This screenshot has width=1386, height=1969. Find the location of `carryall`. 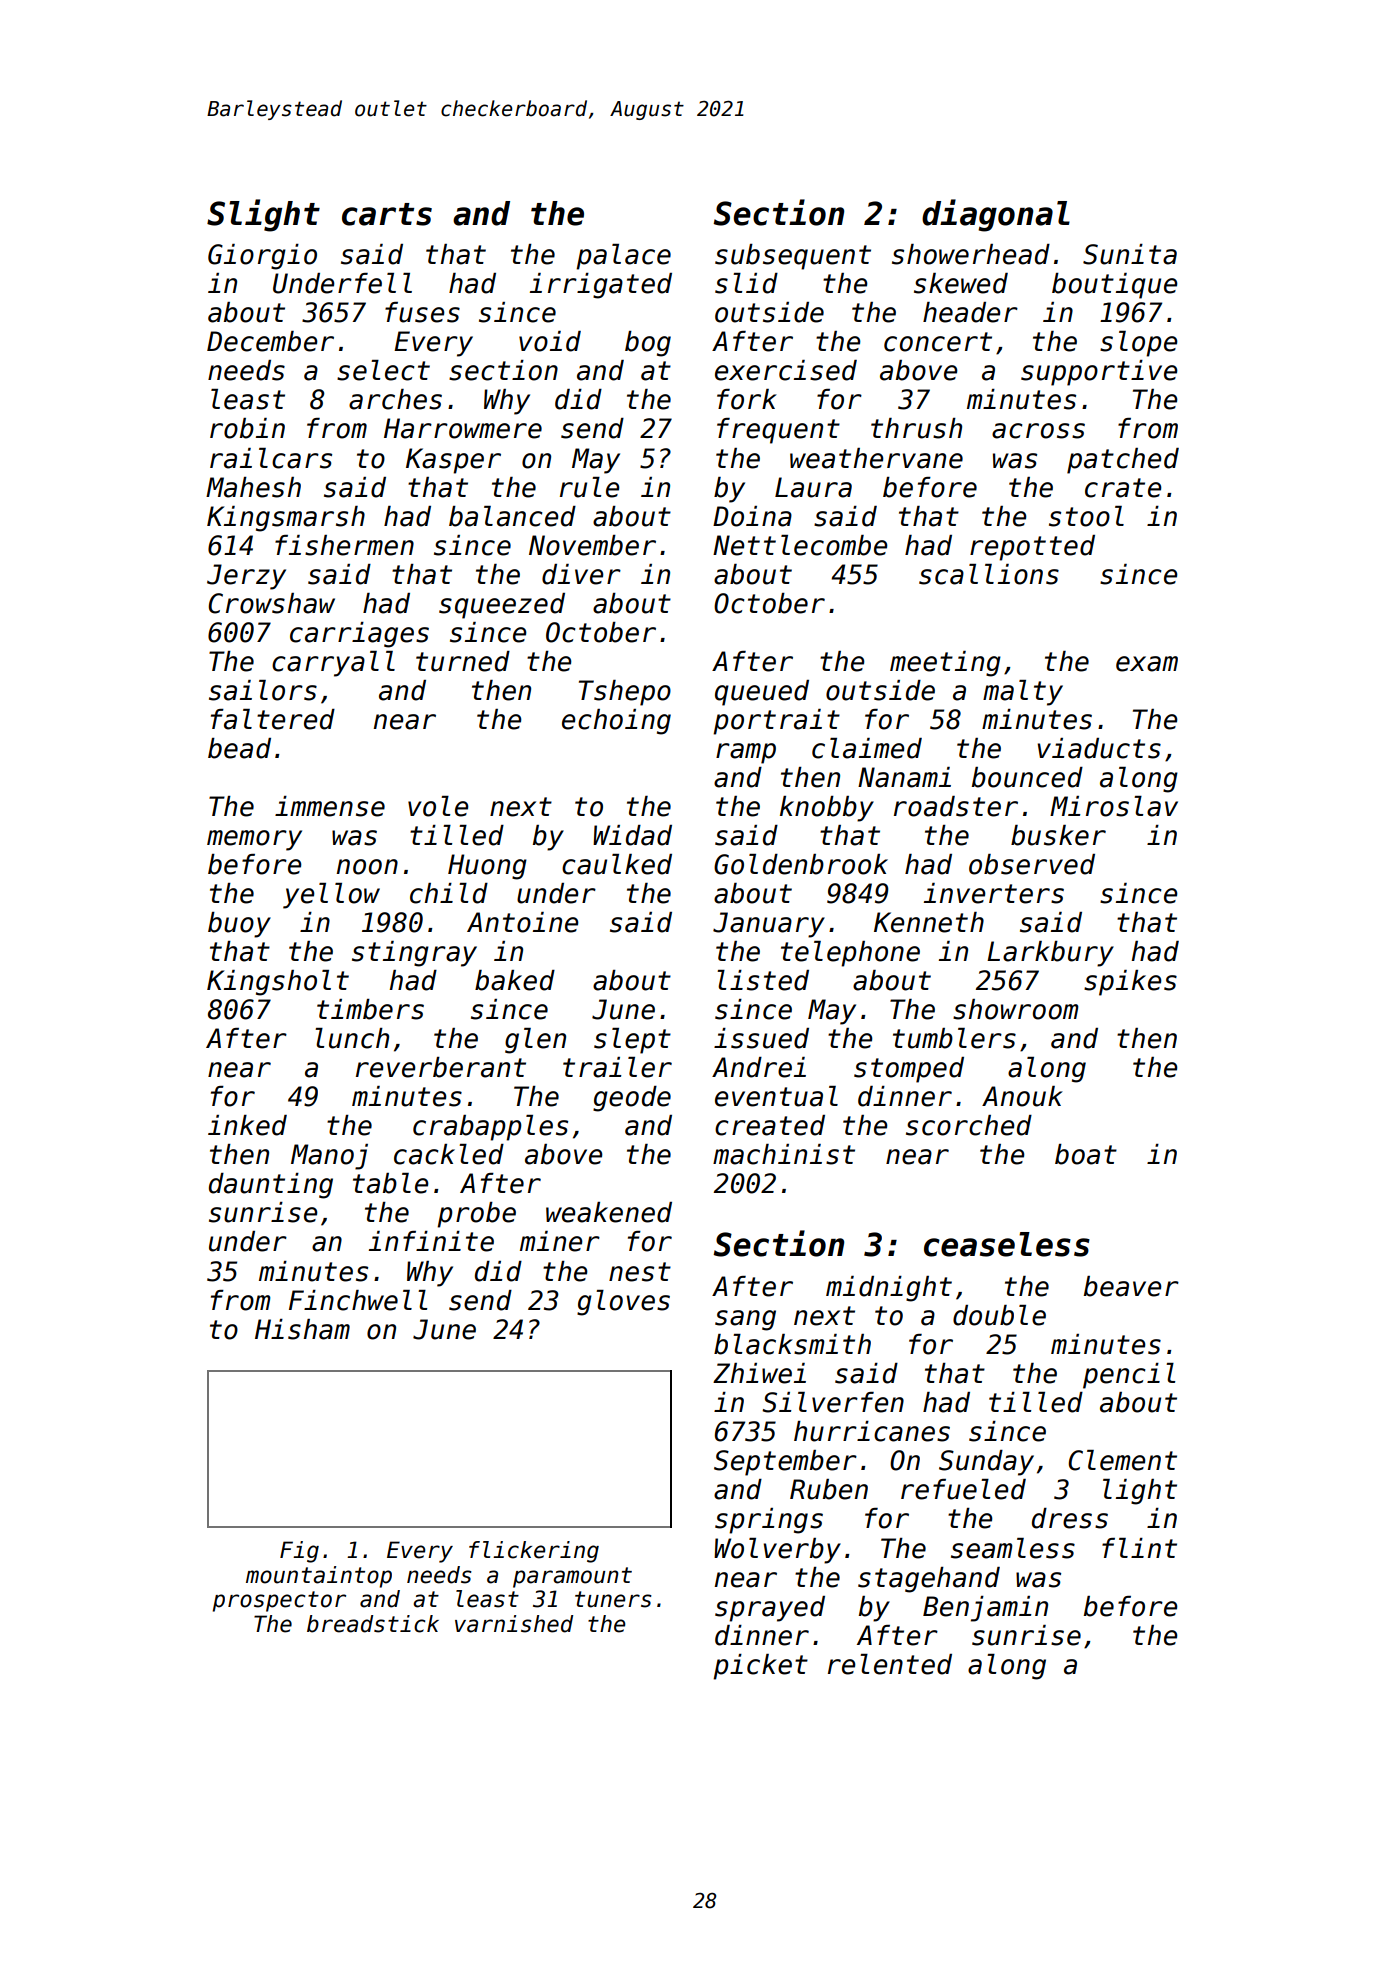

carryall is located at coordinates (333, 664).
